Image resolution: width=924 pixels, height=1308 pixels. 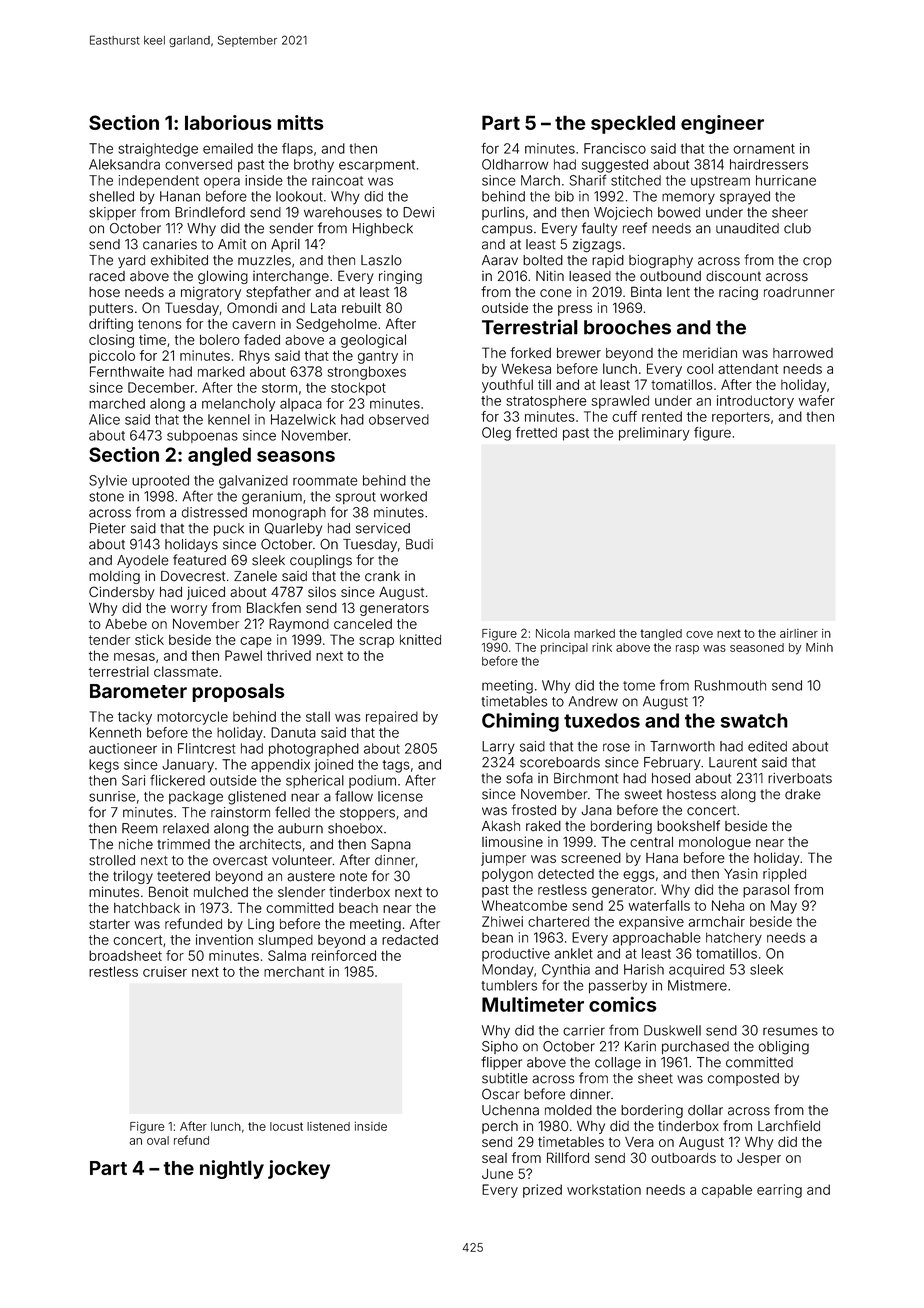 I want to click on Oldharrow, so click(x=515, y=164).
